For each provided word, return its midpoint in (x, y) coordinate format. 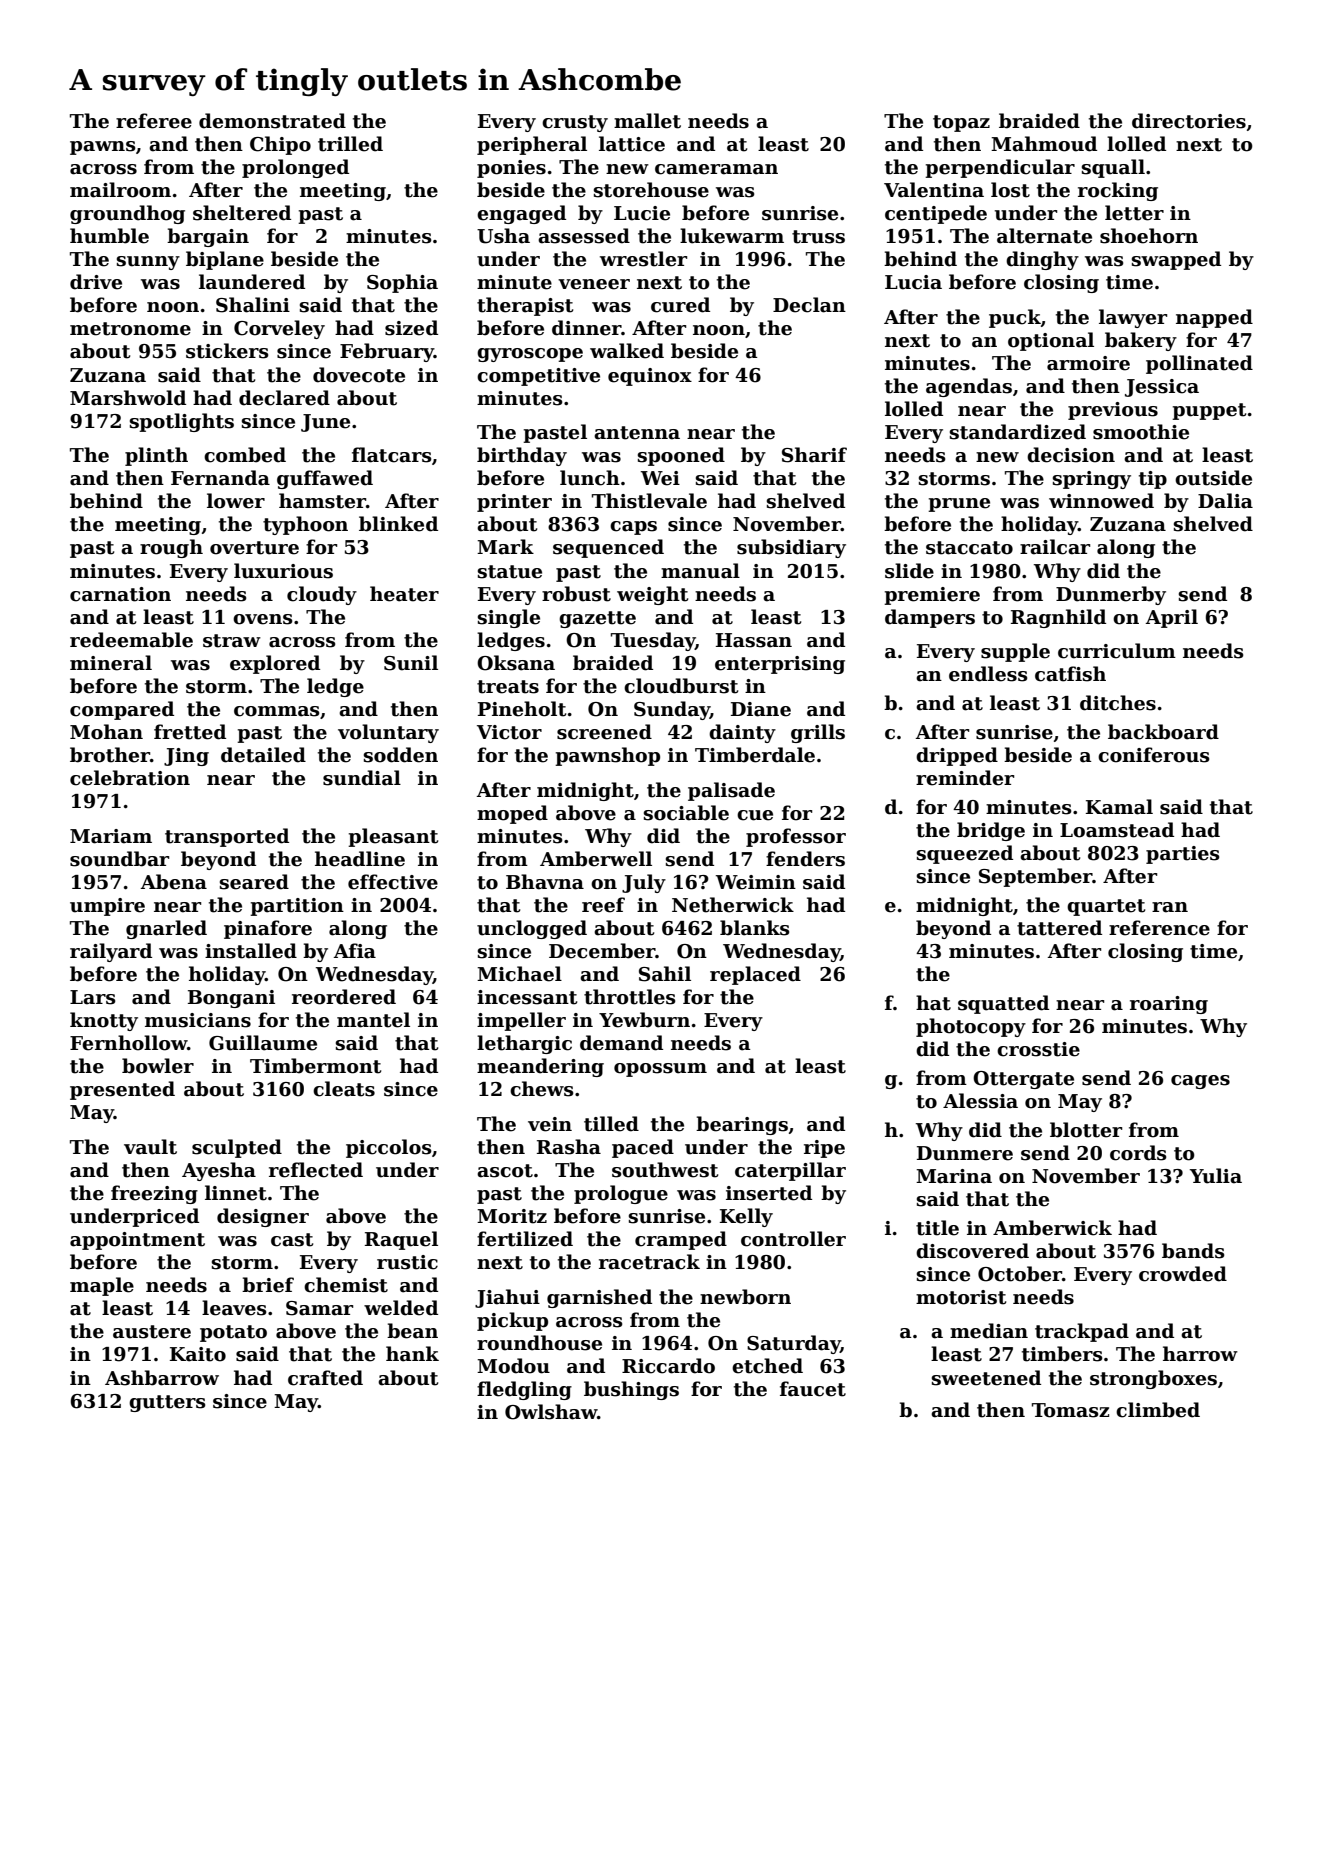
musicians (198, 1020)
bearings (742, 1125)
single (509, 618)
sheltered (242, 213)
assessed (584, 236)
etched (767, 1366)
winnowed (1101, 501)
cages (1200, 1082)
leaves (234, 1308)
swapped (1176, 260)
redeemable (131, 640)
